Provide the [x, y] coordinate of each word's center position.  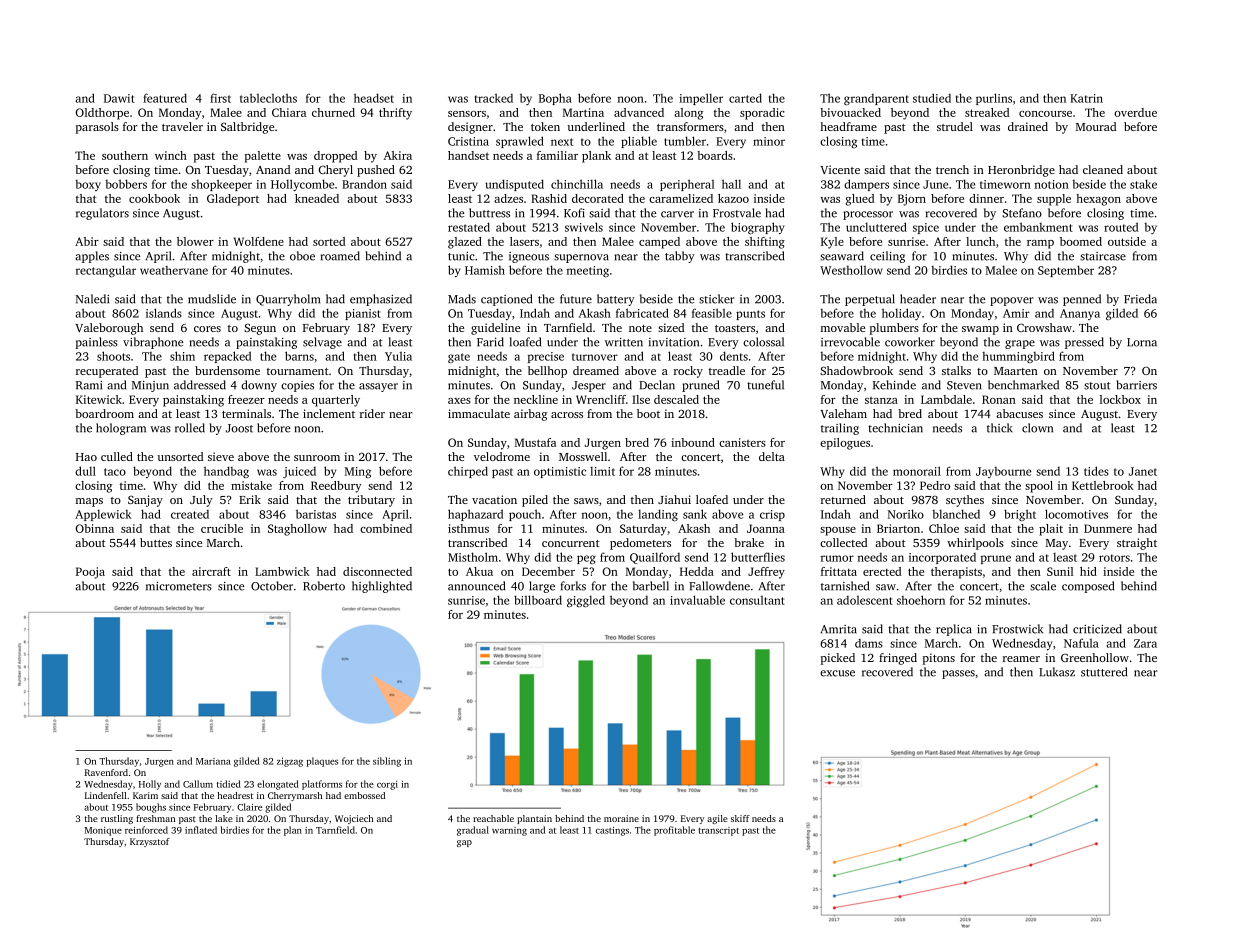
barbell [651, 586]
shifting [765, 243]
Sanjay [145, 501]
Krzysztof [150, 842]
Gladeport [233, 200]
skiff [740, 818]
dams [869, 643]
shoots [113, 356]
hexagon [1098, 200]
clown [1037, 428]
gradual [473, 831]
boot [648, 413]
